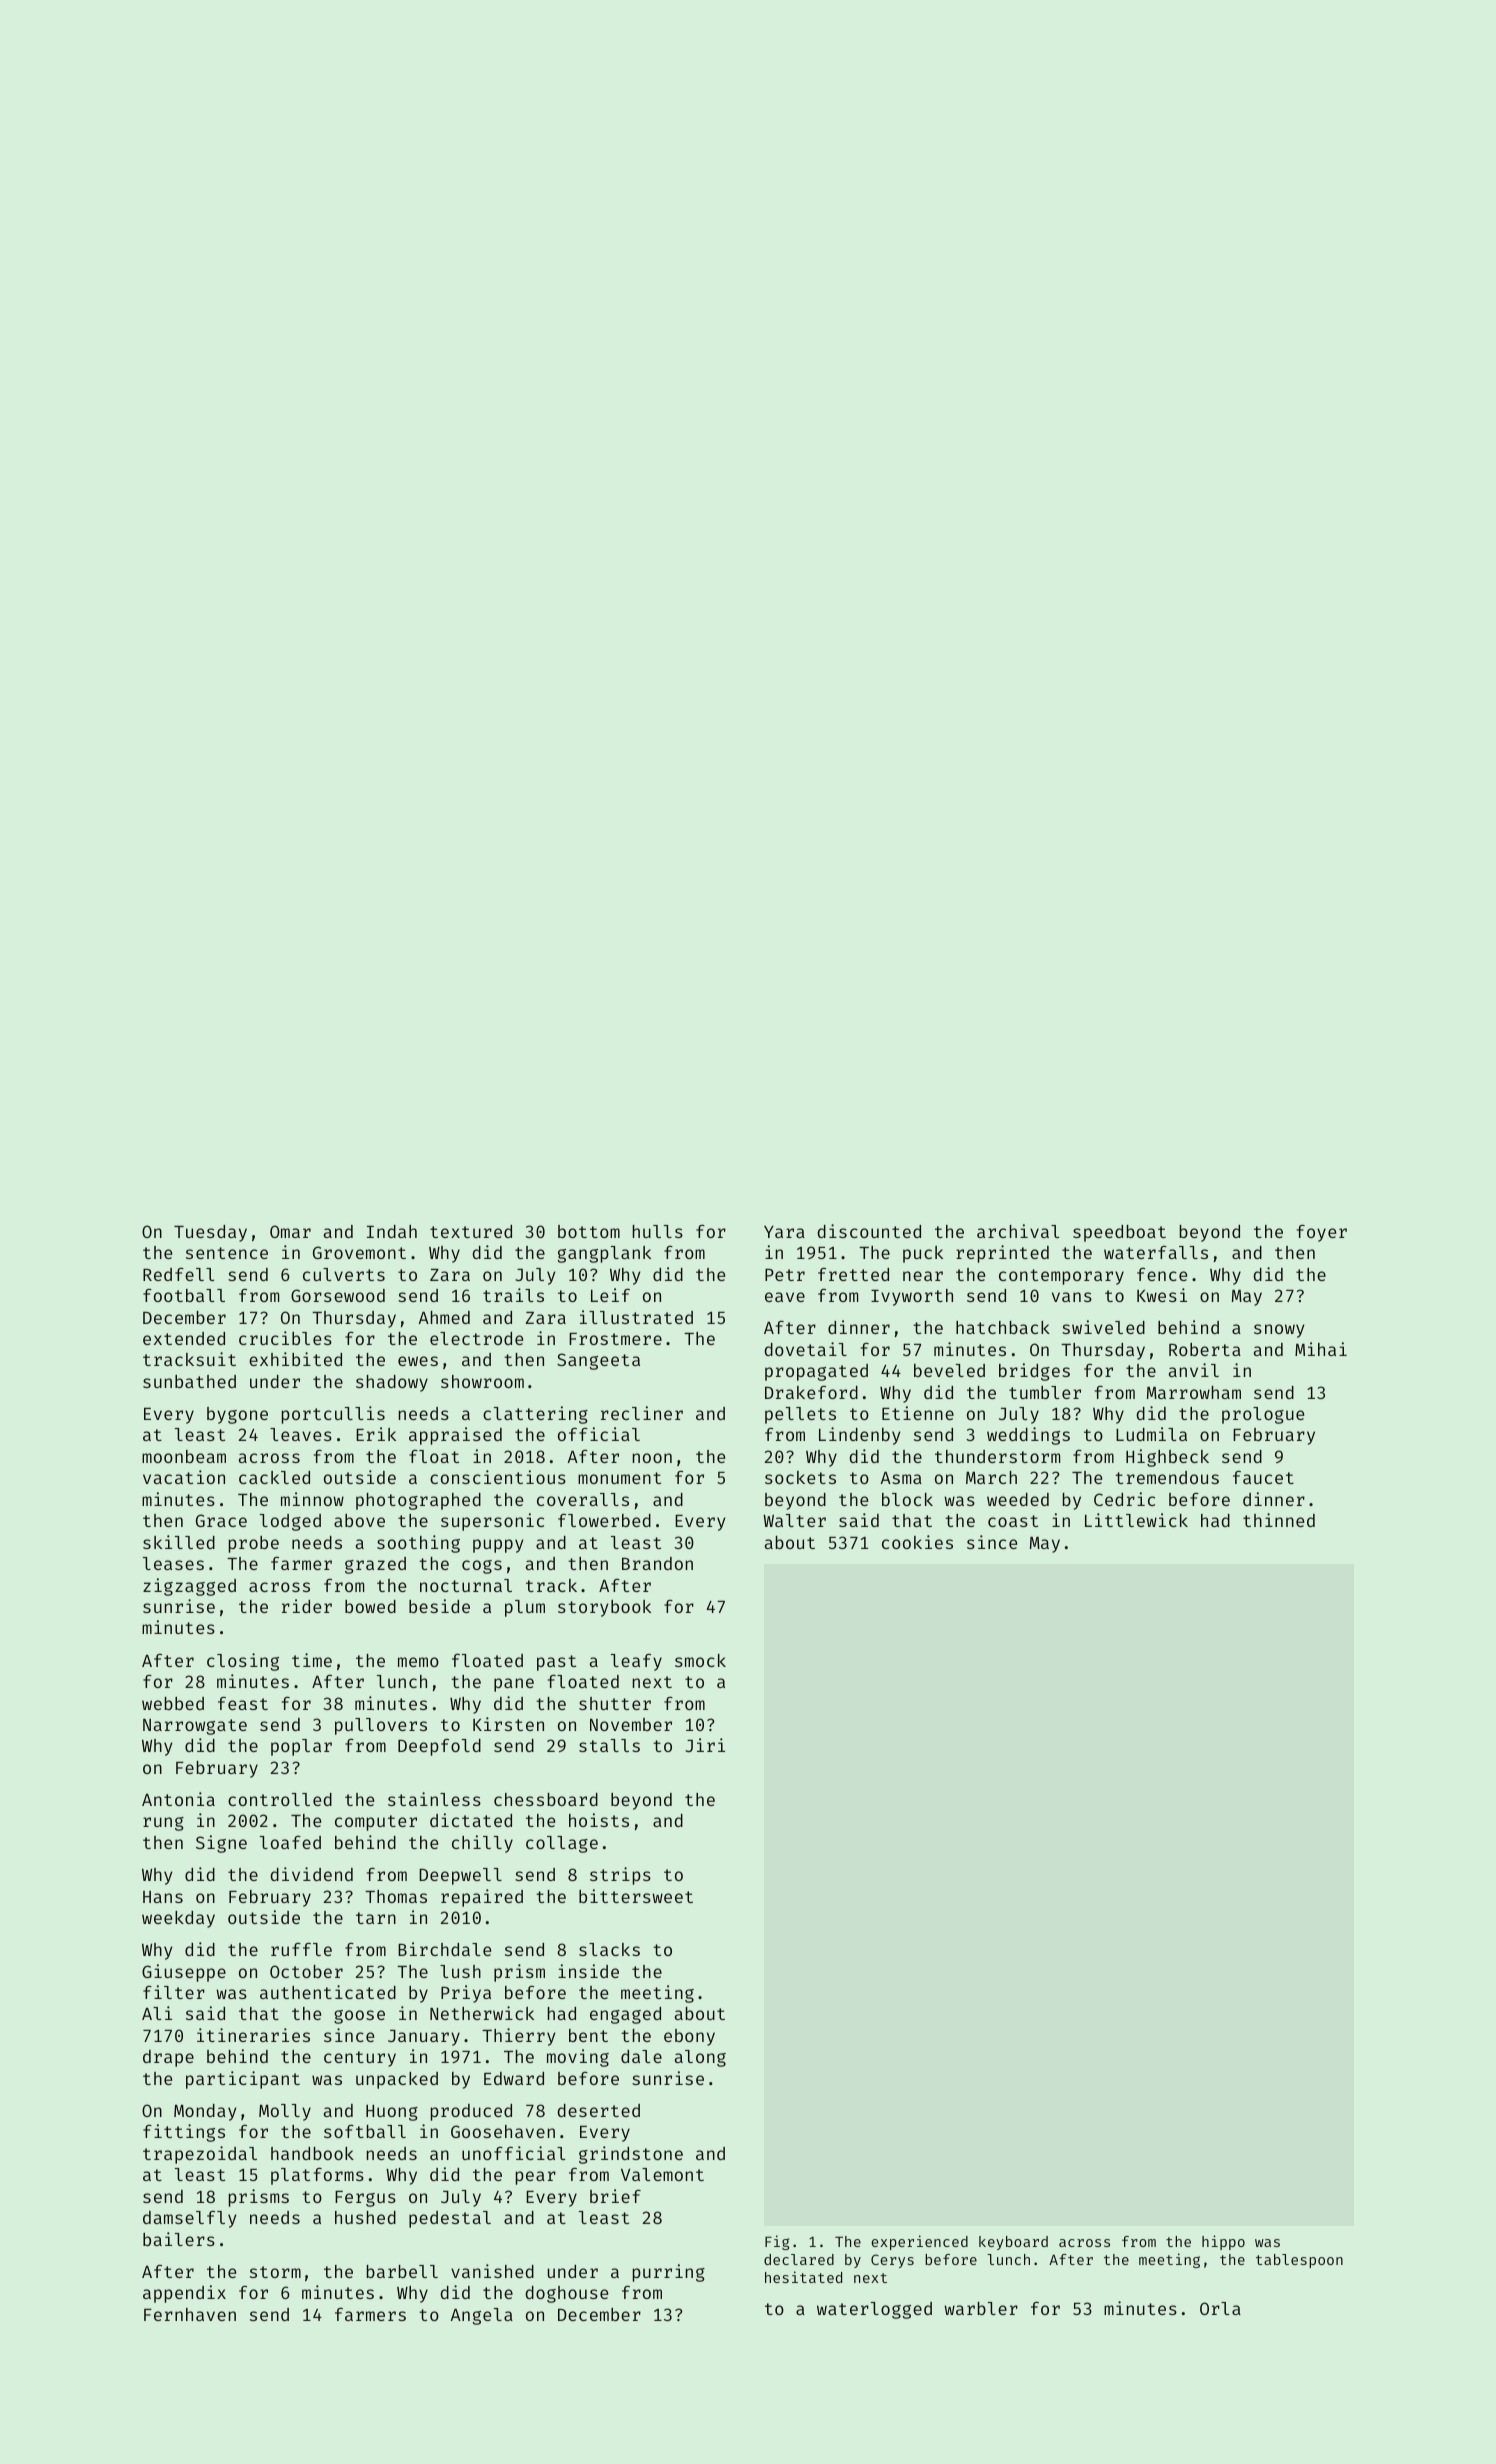 Image resolution: width=1496 pixels, height=2464 pixels. Describe the element at coordinates (190, 2314) in the screenshot. I see `Fernhaven` at that location.
